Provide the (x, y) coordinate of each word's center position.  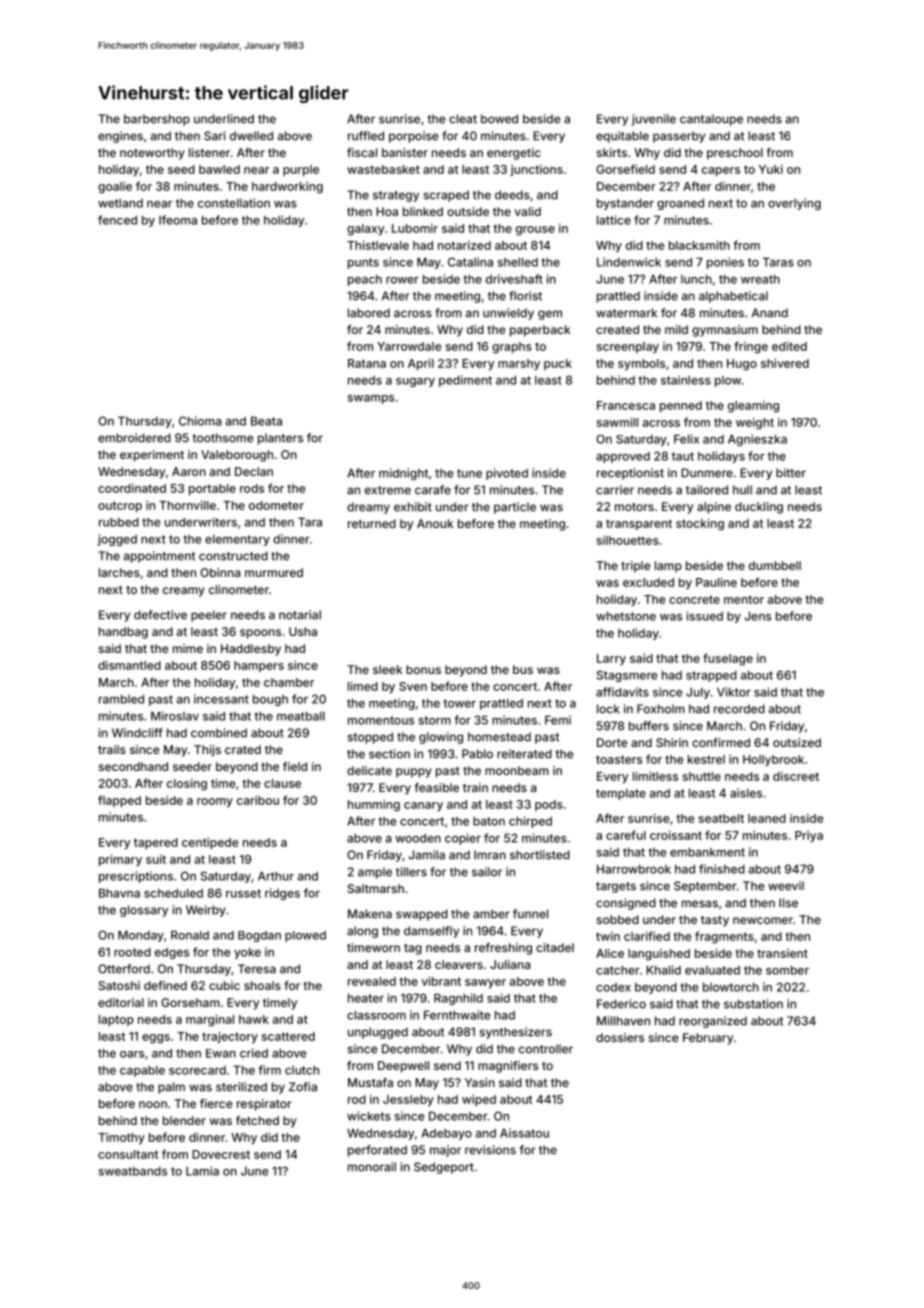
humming (374, 805)
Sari (214, 136)
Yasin (480, 1082)
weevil (786, 886)
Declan (254, 471)
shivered (785, 363)
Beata (266, 421)
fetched (257, 1120)
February (708, 1039)
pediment (465, 381)
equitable (622, 137)
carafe (433, 490)
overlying (794, 204)
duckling (759, 508)
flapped (119, 801)
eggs (156, 1039)
